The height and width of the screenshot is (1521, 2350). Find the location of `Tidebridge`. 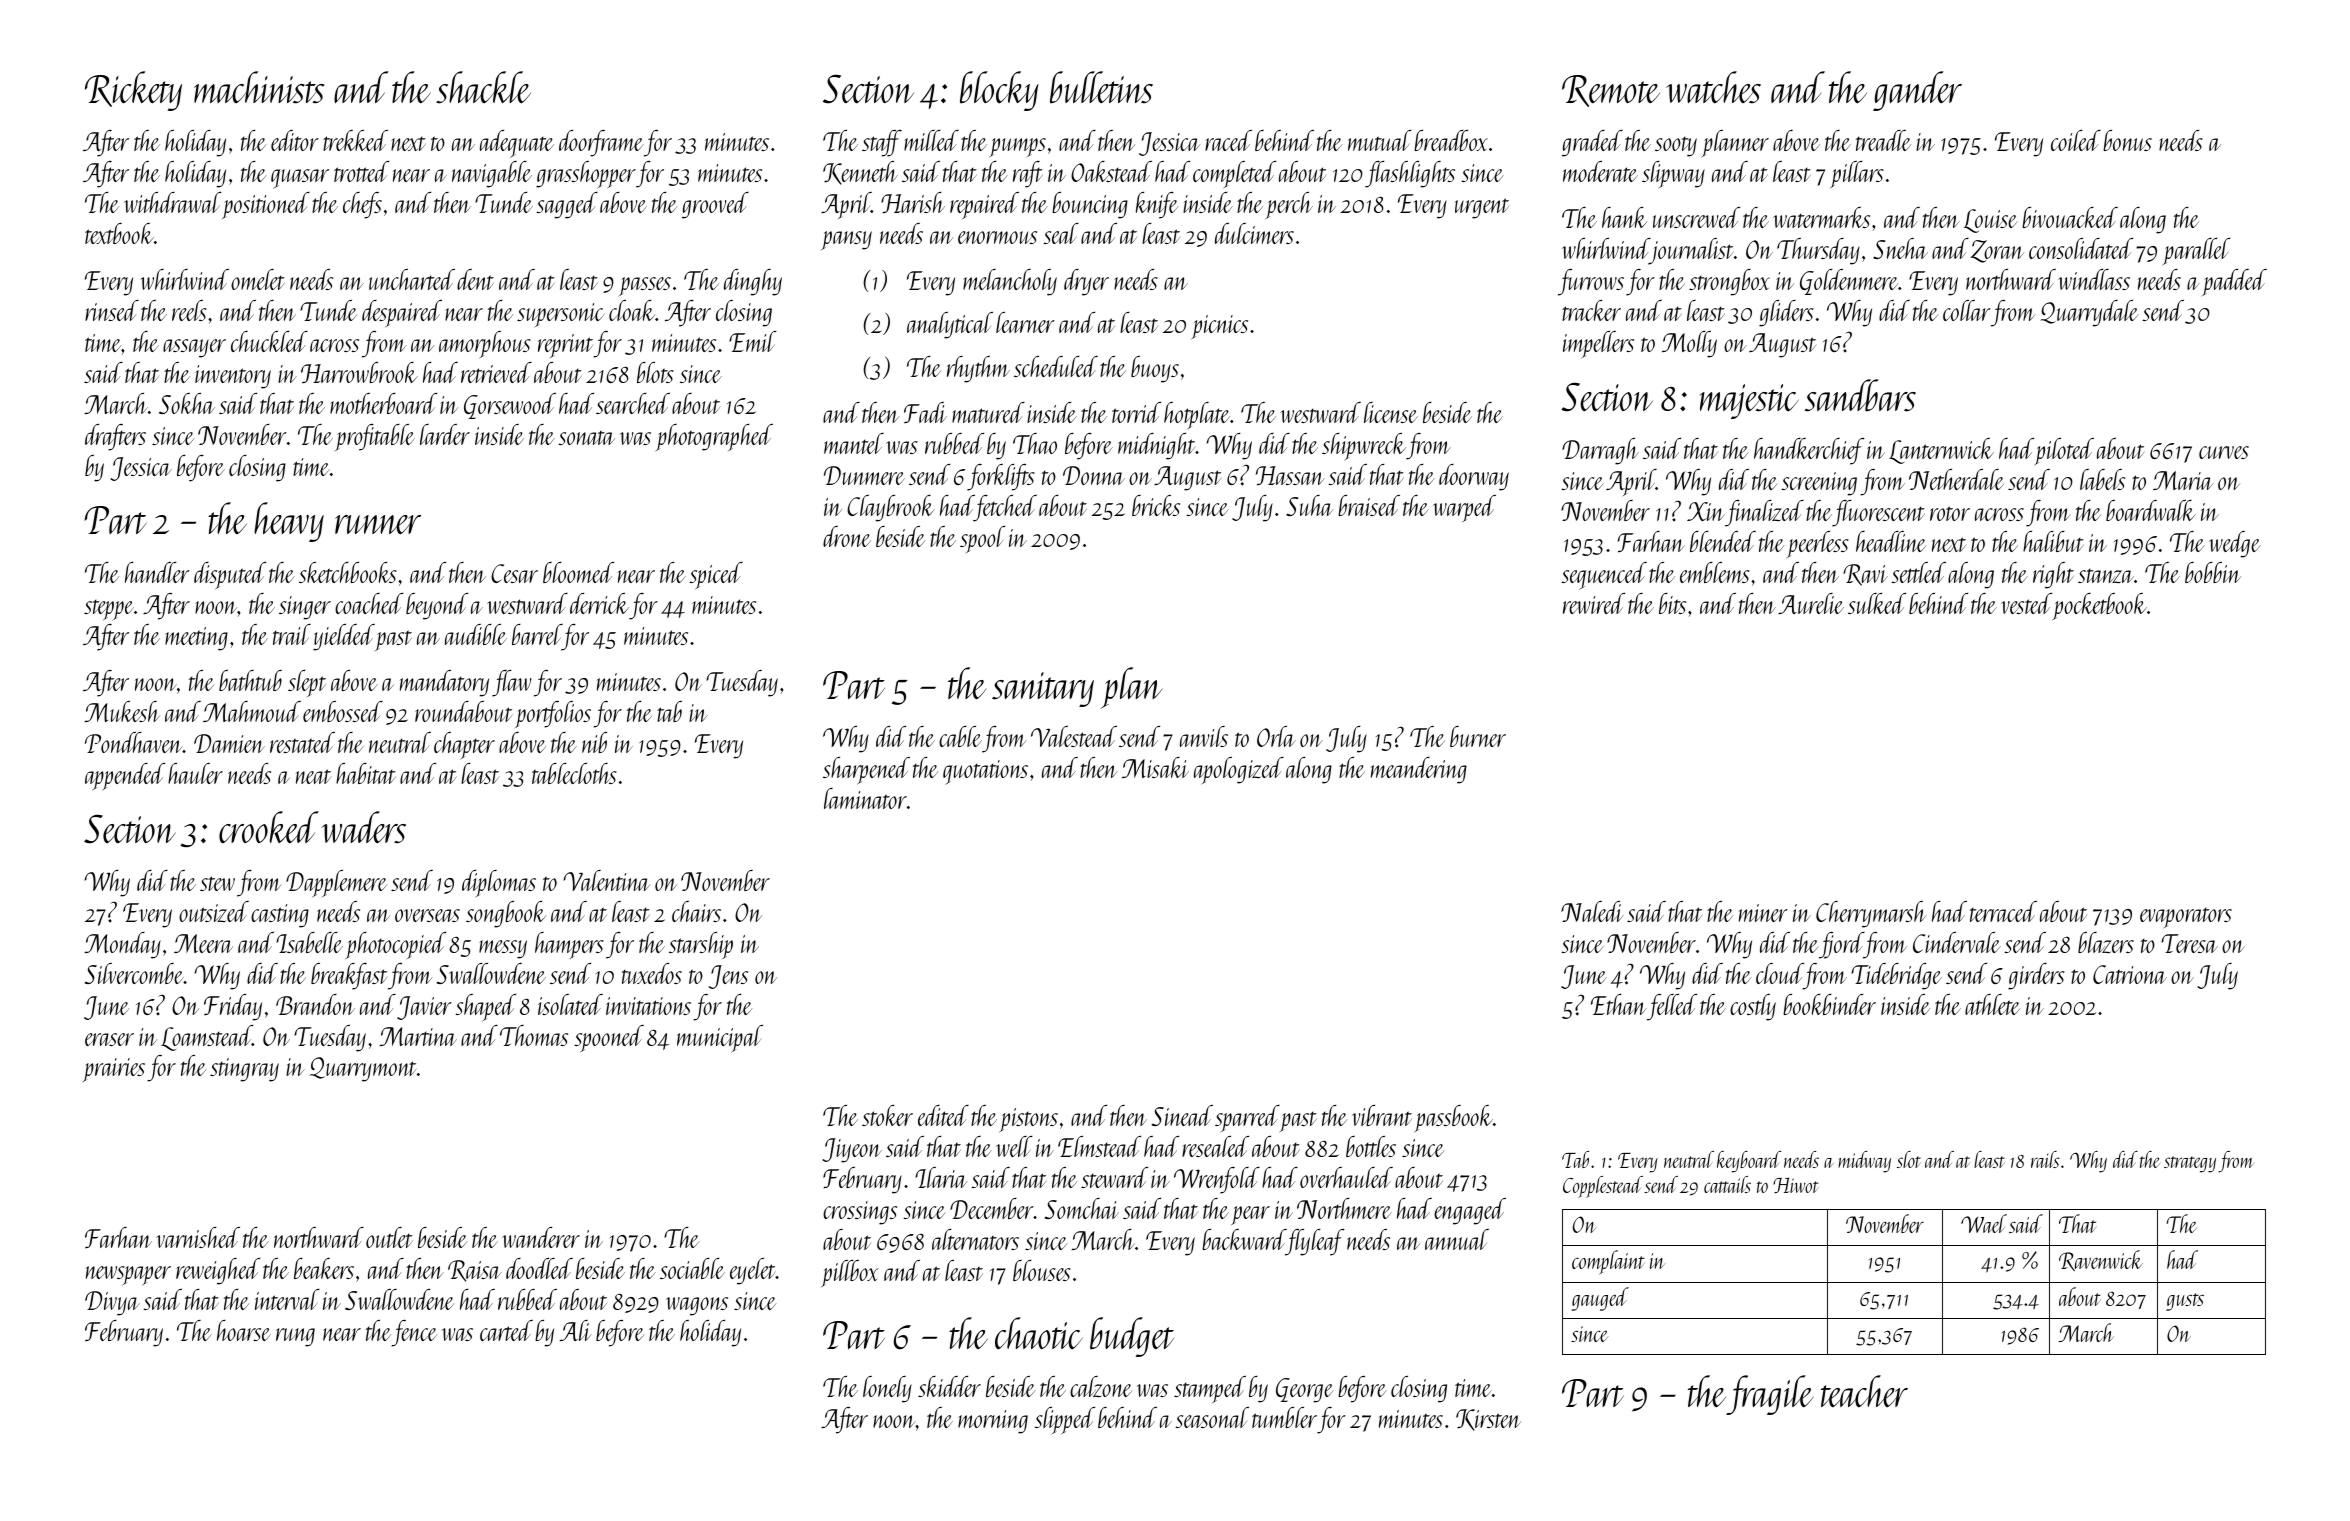

Tidebridge is located at coordinates (1896, 976).
